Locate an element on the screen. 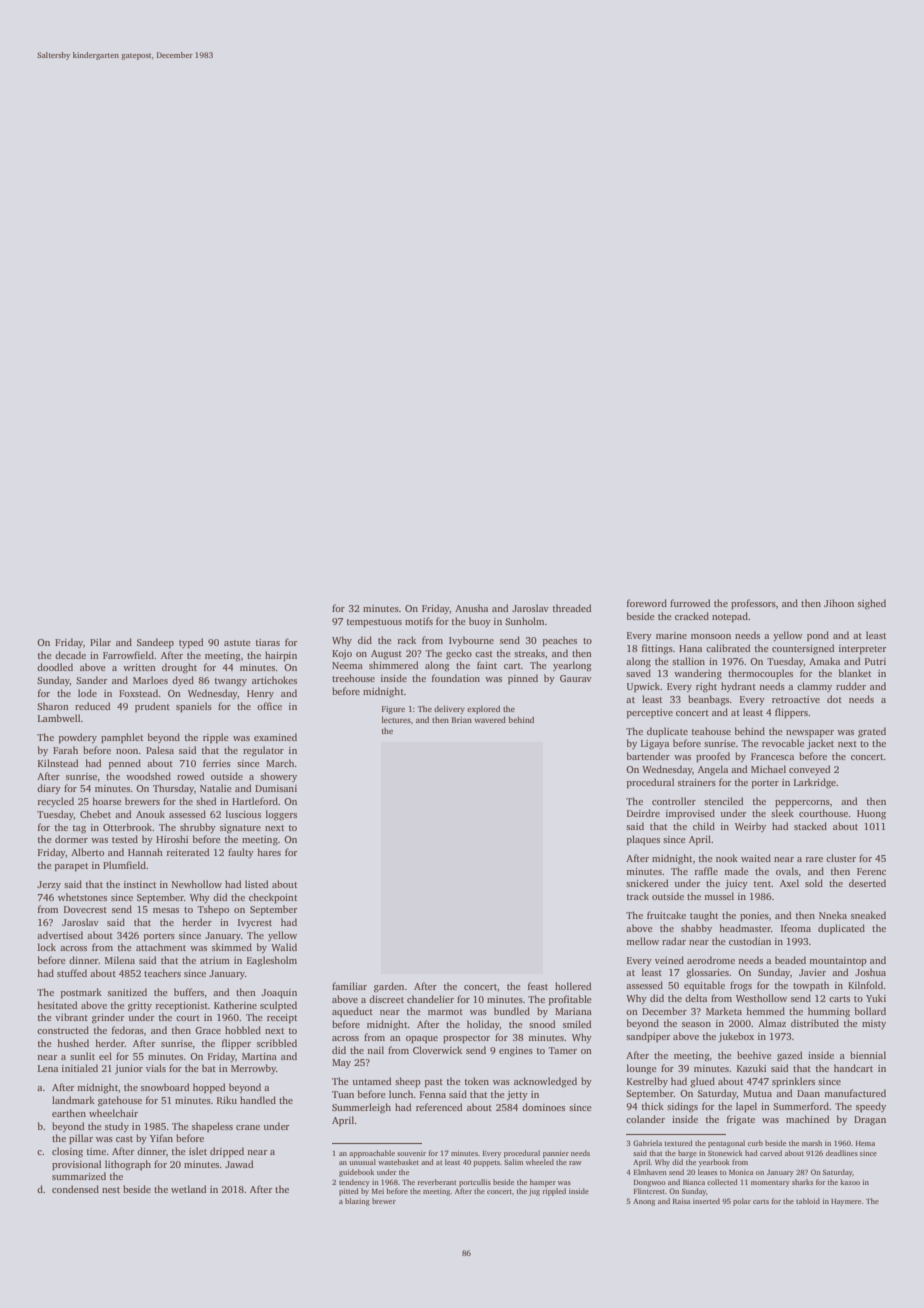  fruitcake is located at coordinates (666, 915).
